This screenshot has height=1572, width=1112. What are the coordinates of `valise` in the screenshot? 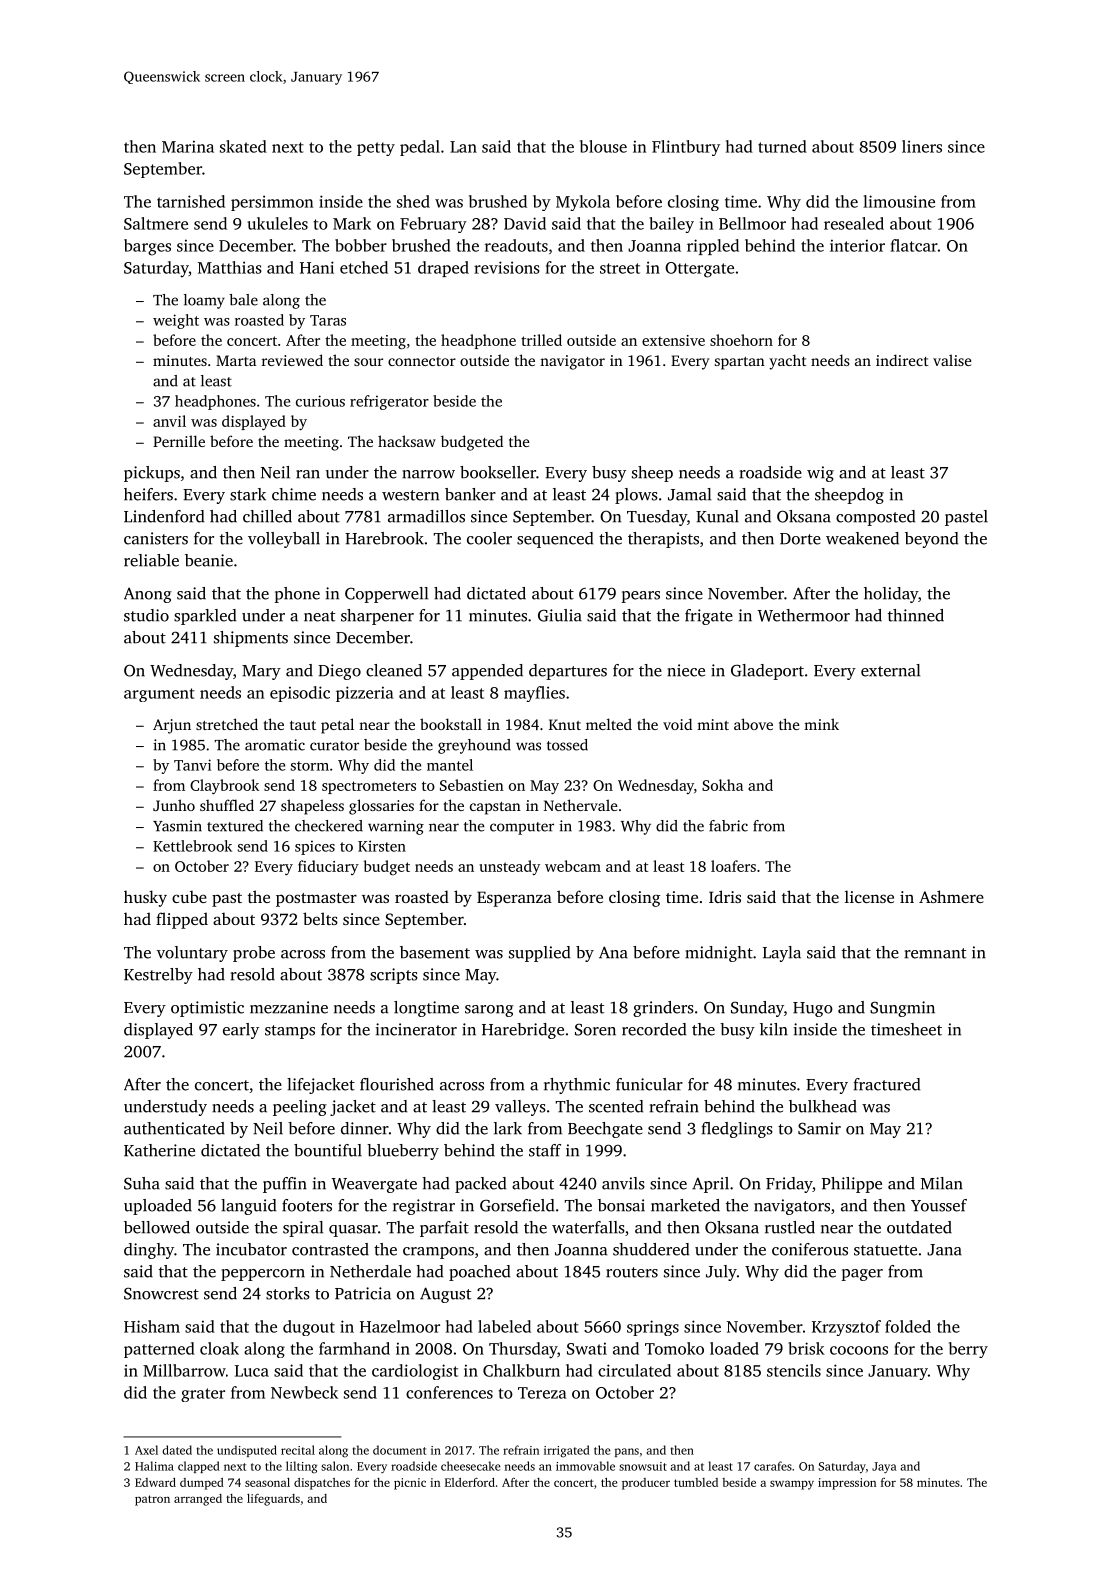 It's located at (952, 360).
